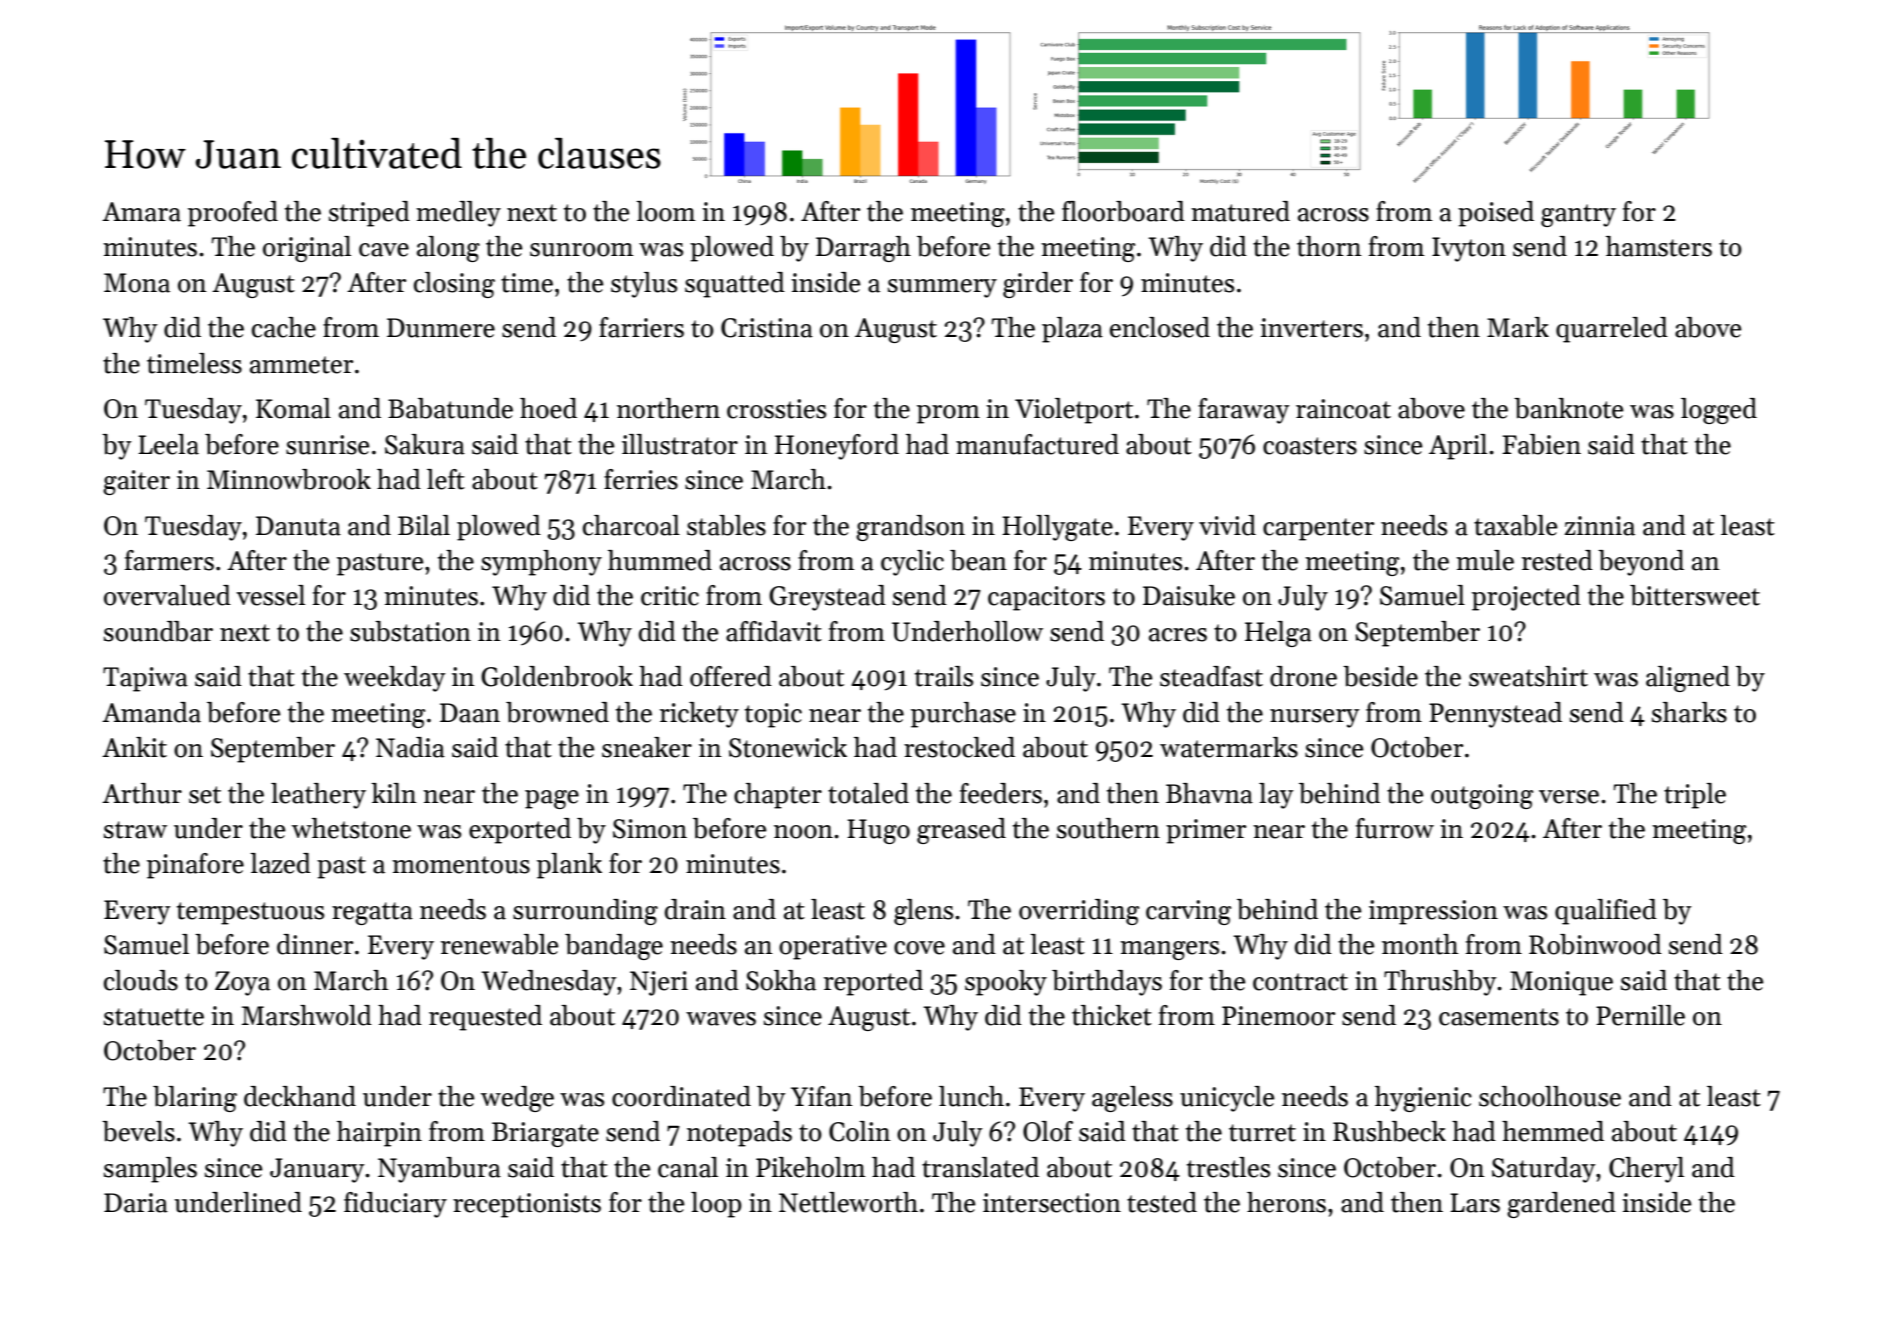 Image resolution: width=1886 pixels, height=1333 pixels. What do you see at coordinates (458, 214) in the screenshot?
I see `medley` at bounding box center [458, 214].
